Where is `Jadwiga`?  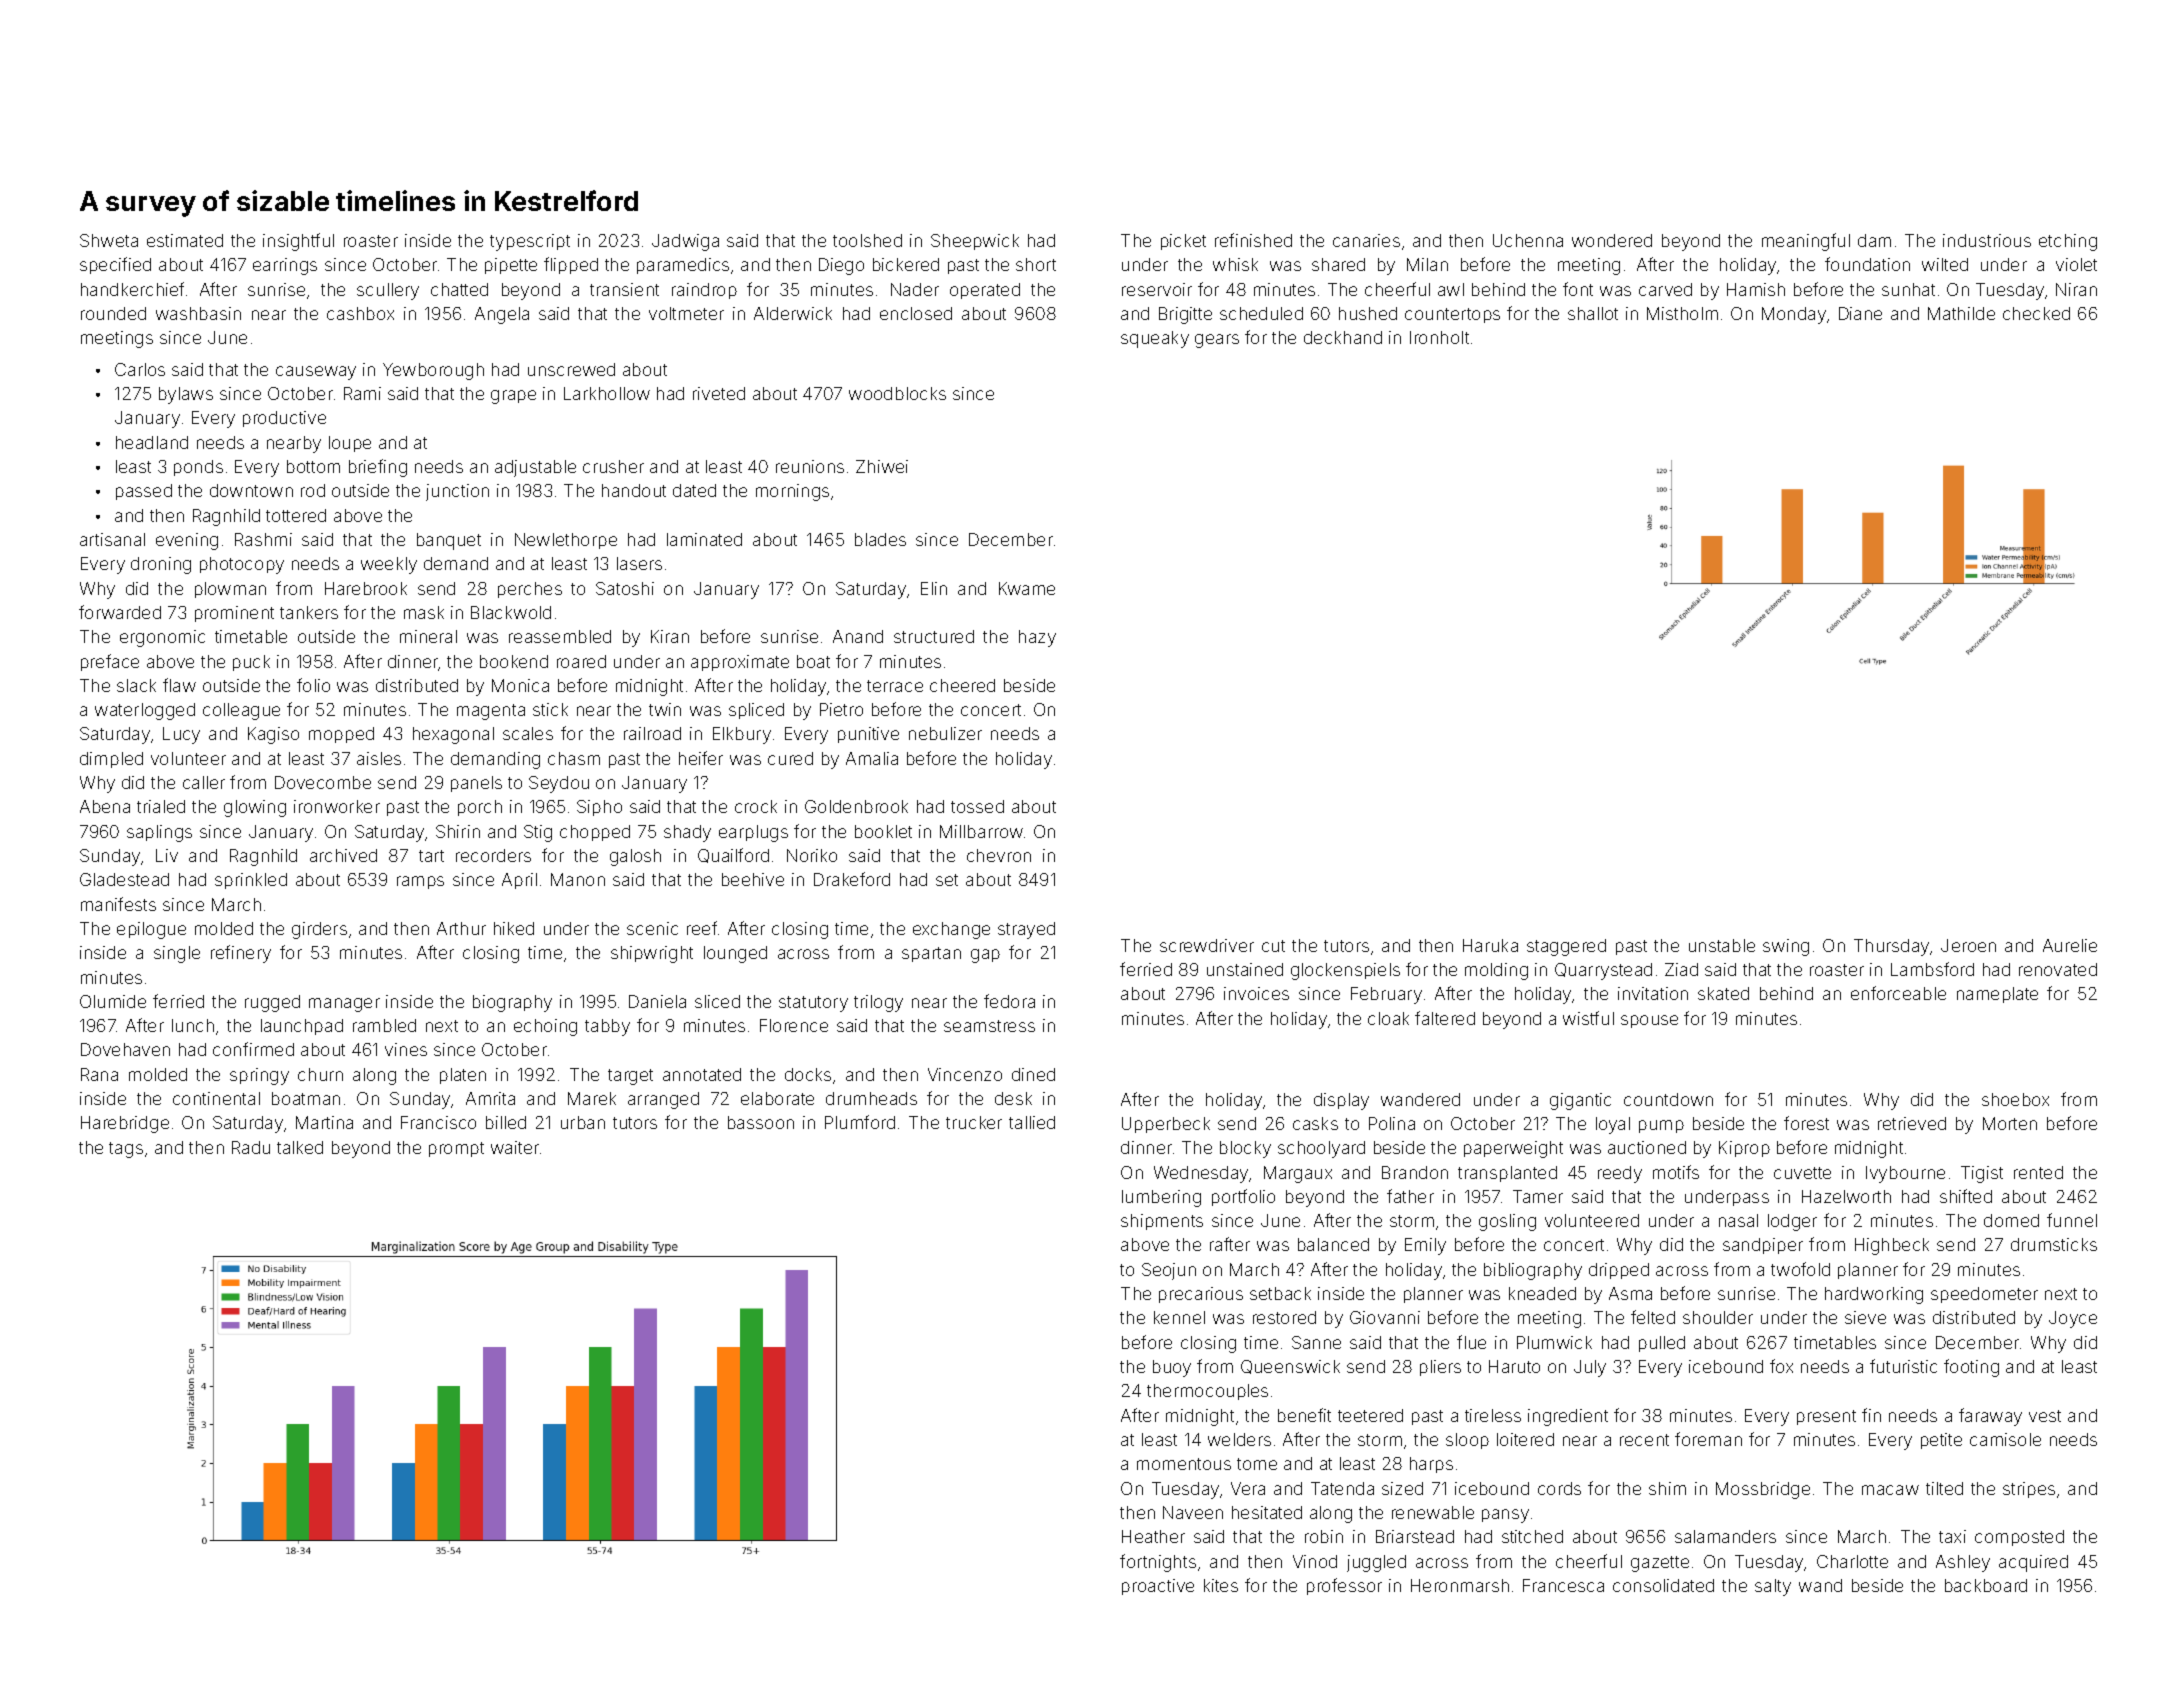 Jadwiga is located at coordinates (685, 242).
